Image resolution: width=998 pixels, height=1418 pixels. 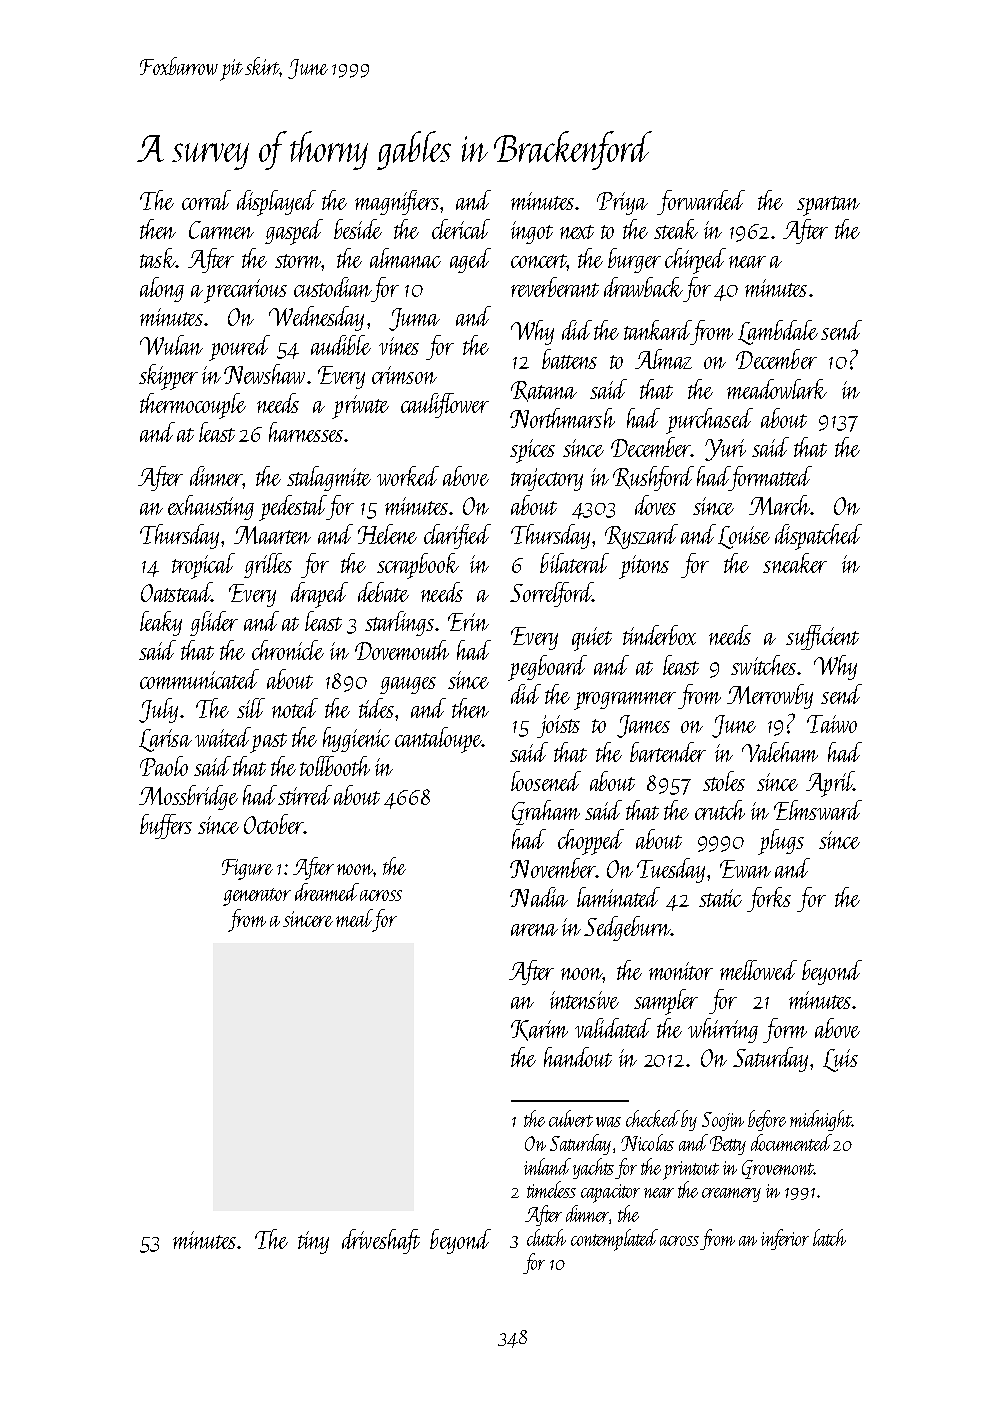 What do you see at coordinates (457, 536) in the screenshot?
I see `clarified` at bounding box center [457, 536].
